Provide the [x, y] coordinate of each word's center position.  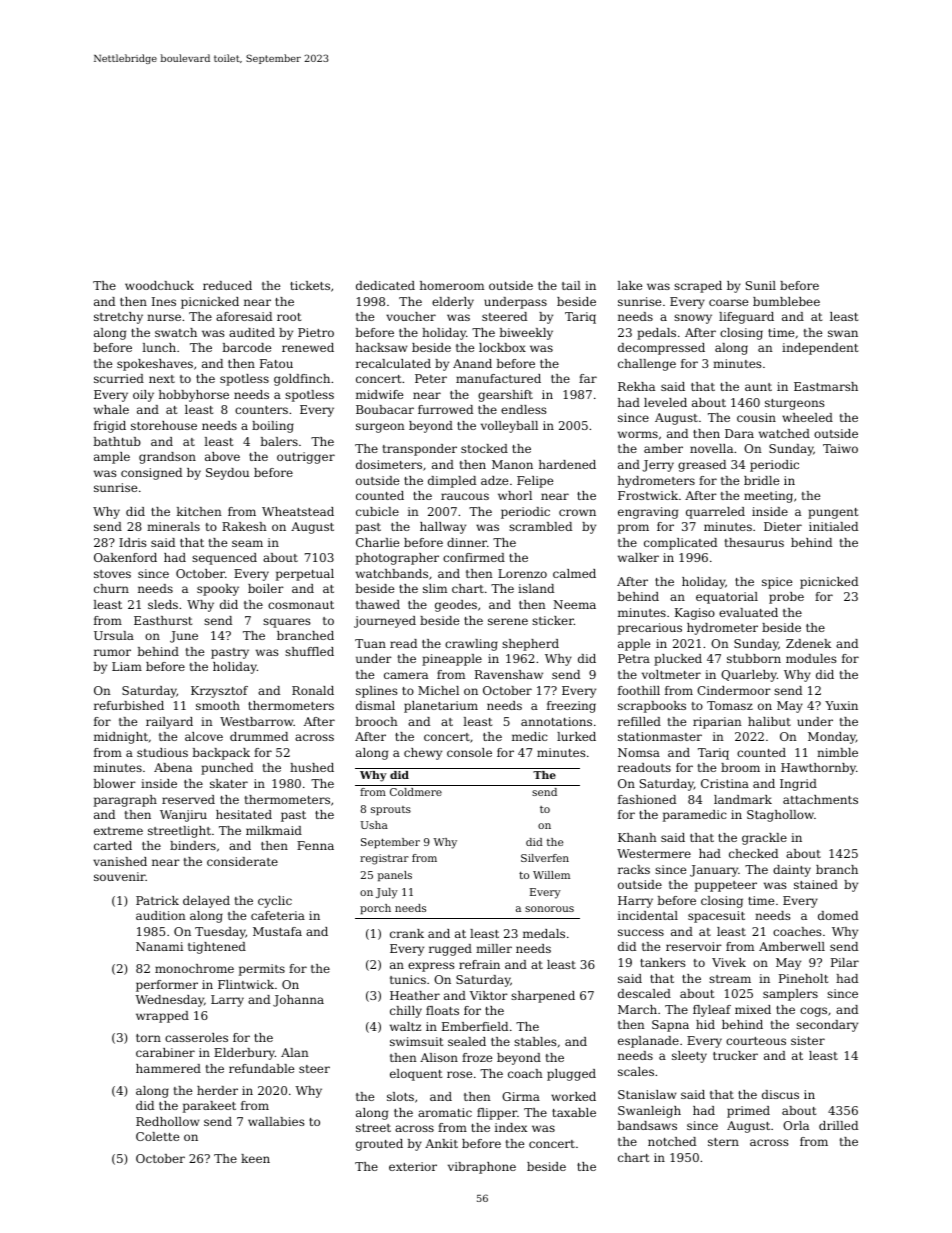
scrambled [540, 526]
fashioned [647, 799]
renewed [308, 347]
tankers [663, 962]
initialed [833, 526]
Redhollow [167, 1121]
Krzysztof [219, 692]
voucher [411, 316]
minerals [173, 526]
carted [113, 845]
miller [494, 948]
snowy [693, 319]
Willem [551, 875]
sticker [553, 620]
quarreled [715, 513]
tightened [217, 948]
